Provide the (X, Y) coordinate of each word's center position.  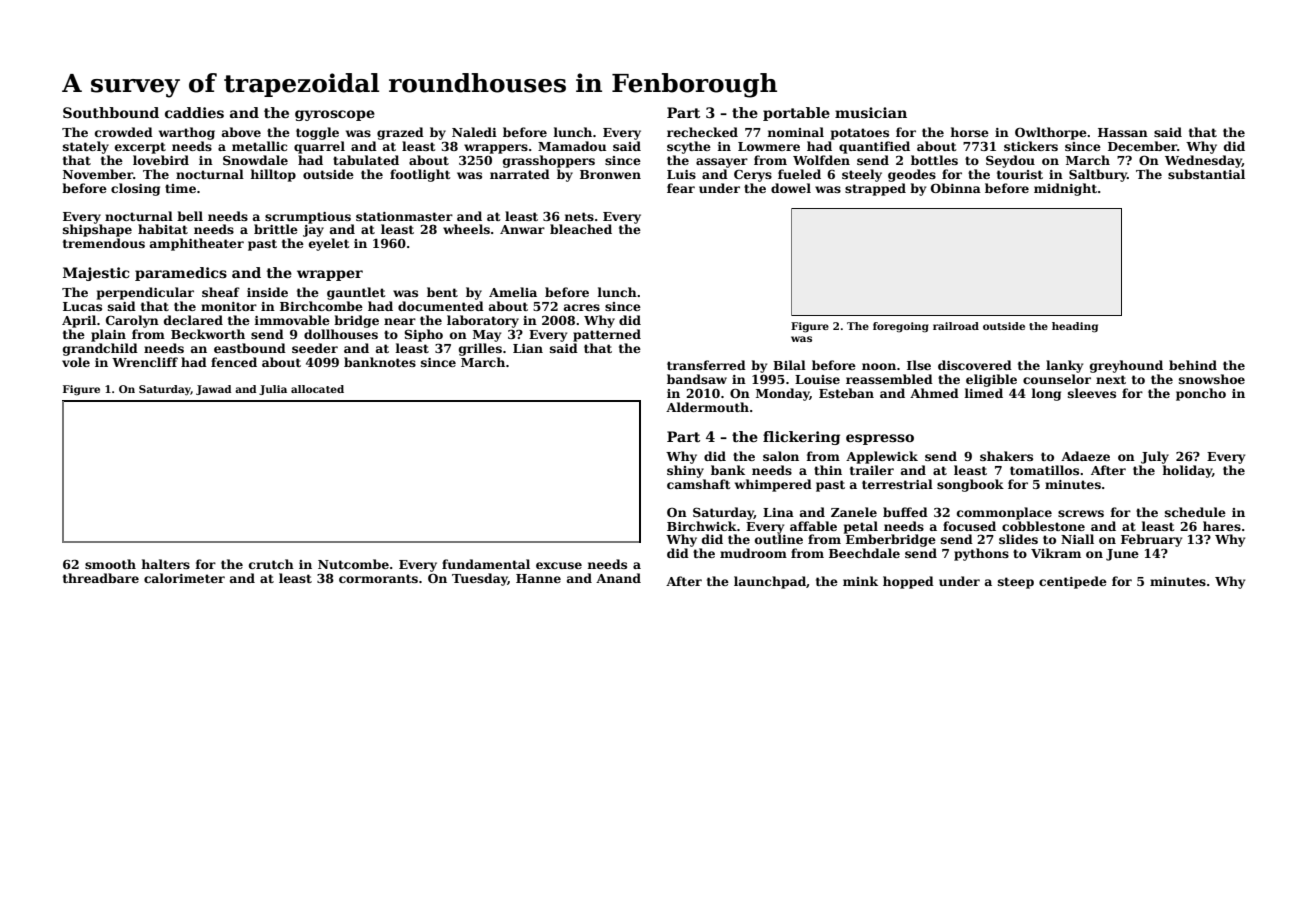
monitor (229, 306)
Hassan (1123, 132)
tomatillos (1044, 470)
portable (796, 114)
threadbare (101, 578)
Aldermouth (707, 407)
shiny (685, 471)
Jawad (214, 390)
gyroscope (335, 115)
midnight (1065, 189)
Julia (273, 390)
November (98, 174)
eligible (991, 380)
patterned (607, 335)
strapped (875, 189)
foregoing (901, 327)
